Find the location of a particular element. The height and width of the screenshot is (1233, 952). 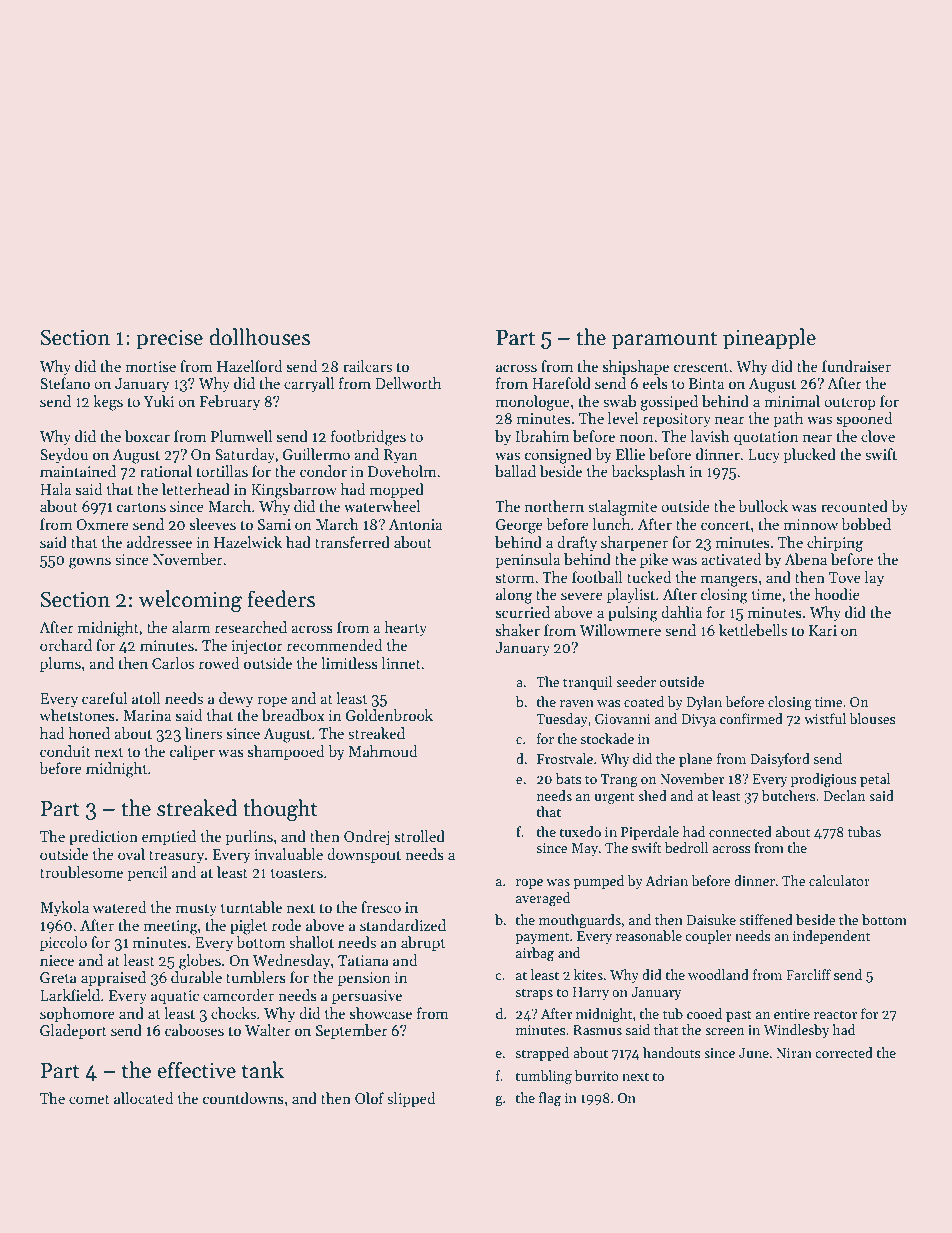

plums is located at coordinates (60, 664).
